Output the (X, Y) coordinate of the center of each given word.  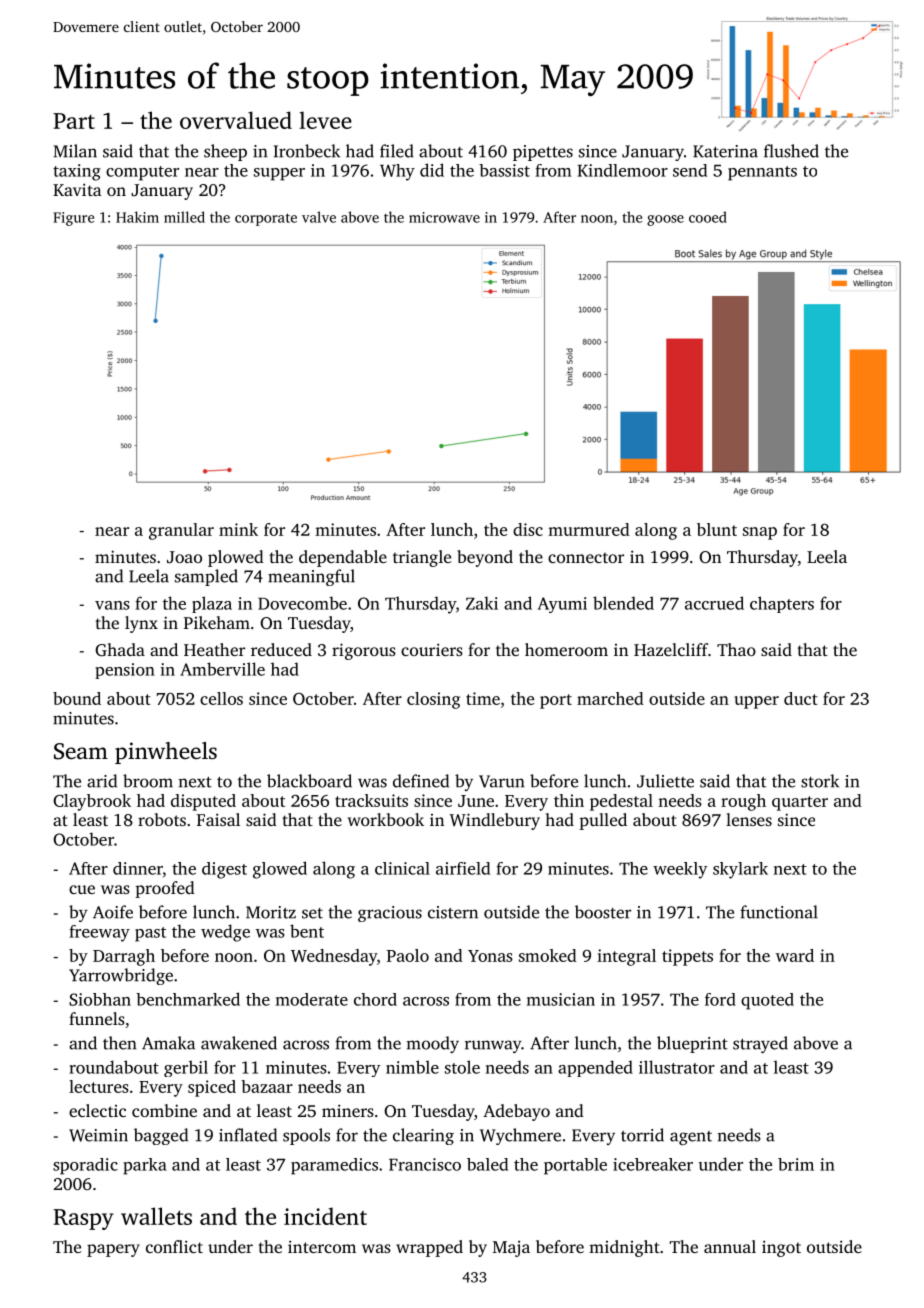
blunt (717, 529)
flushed (791, 151)
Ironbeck (307, 151)
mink (238, 529)
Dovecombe (302, 603)
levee (325, 120)
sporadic (85, 1166)
